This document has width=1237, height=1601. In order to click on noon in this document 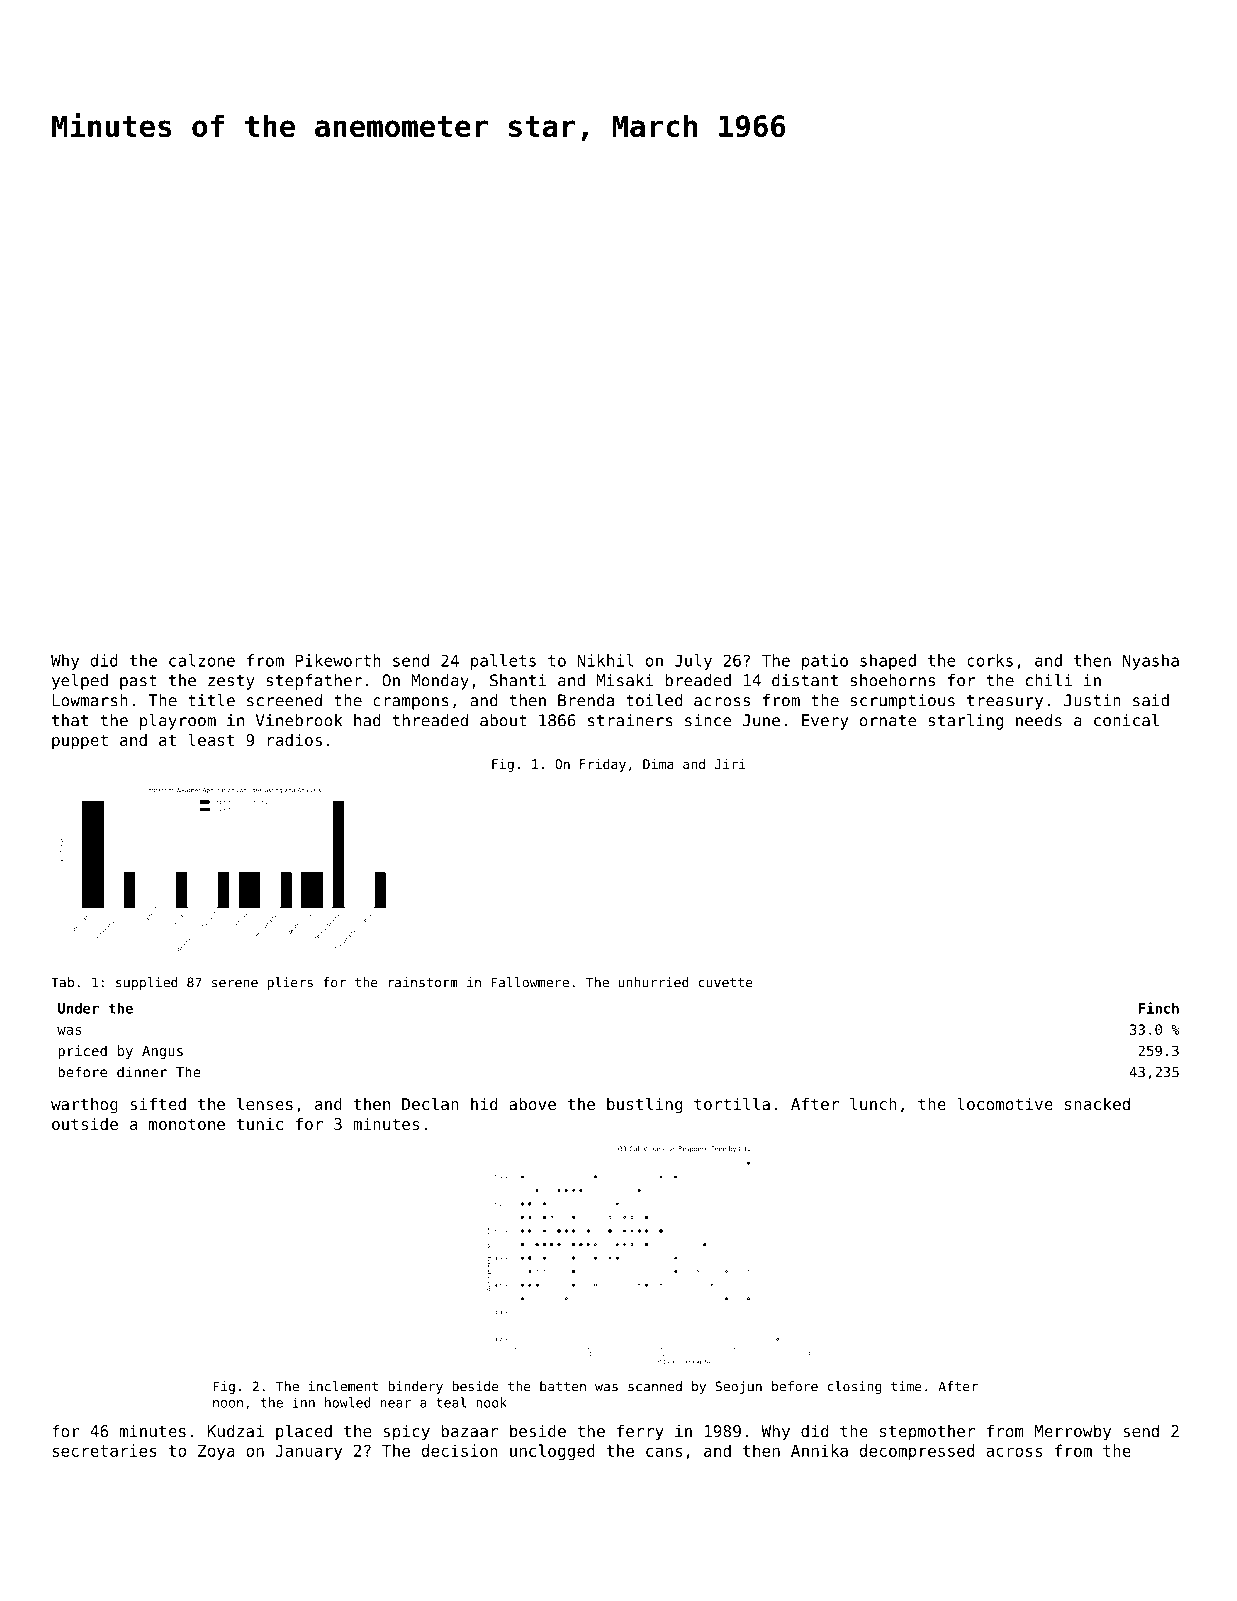, I will do `click(228, 1404)`.
